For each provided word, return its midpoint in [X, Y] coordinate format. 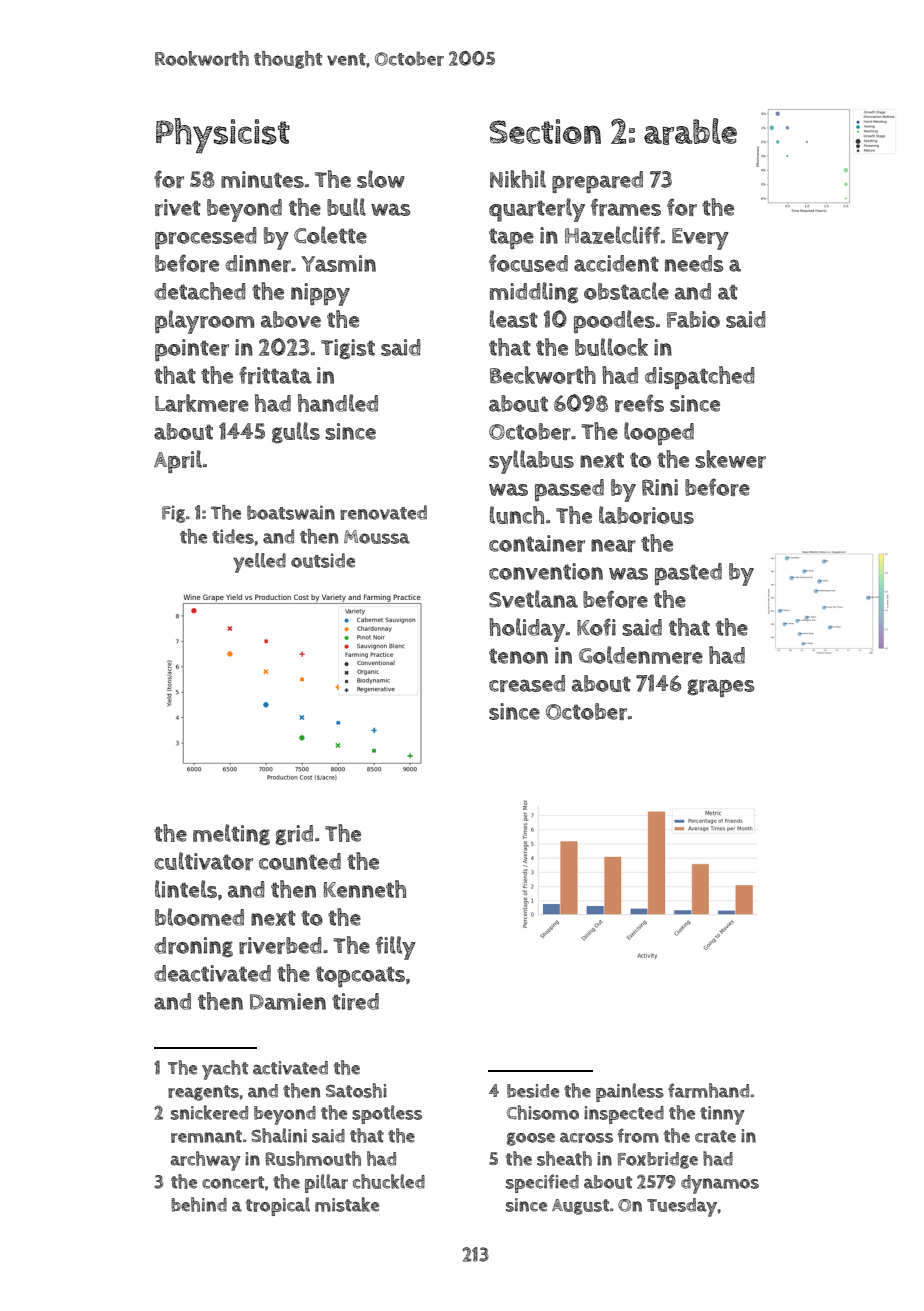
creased [527, 683]
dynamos [720, 1184]
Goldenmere [641, 655]
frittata [275, 375]
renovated [383, 512]
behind [199, 1204]
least [514, 319]
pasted [688, 574]
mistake [347, 1204]
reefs [639, 403]
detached [200, 291]
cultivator [203, 861]
